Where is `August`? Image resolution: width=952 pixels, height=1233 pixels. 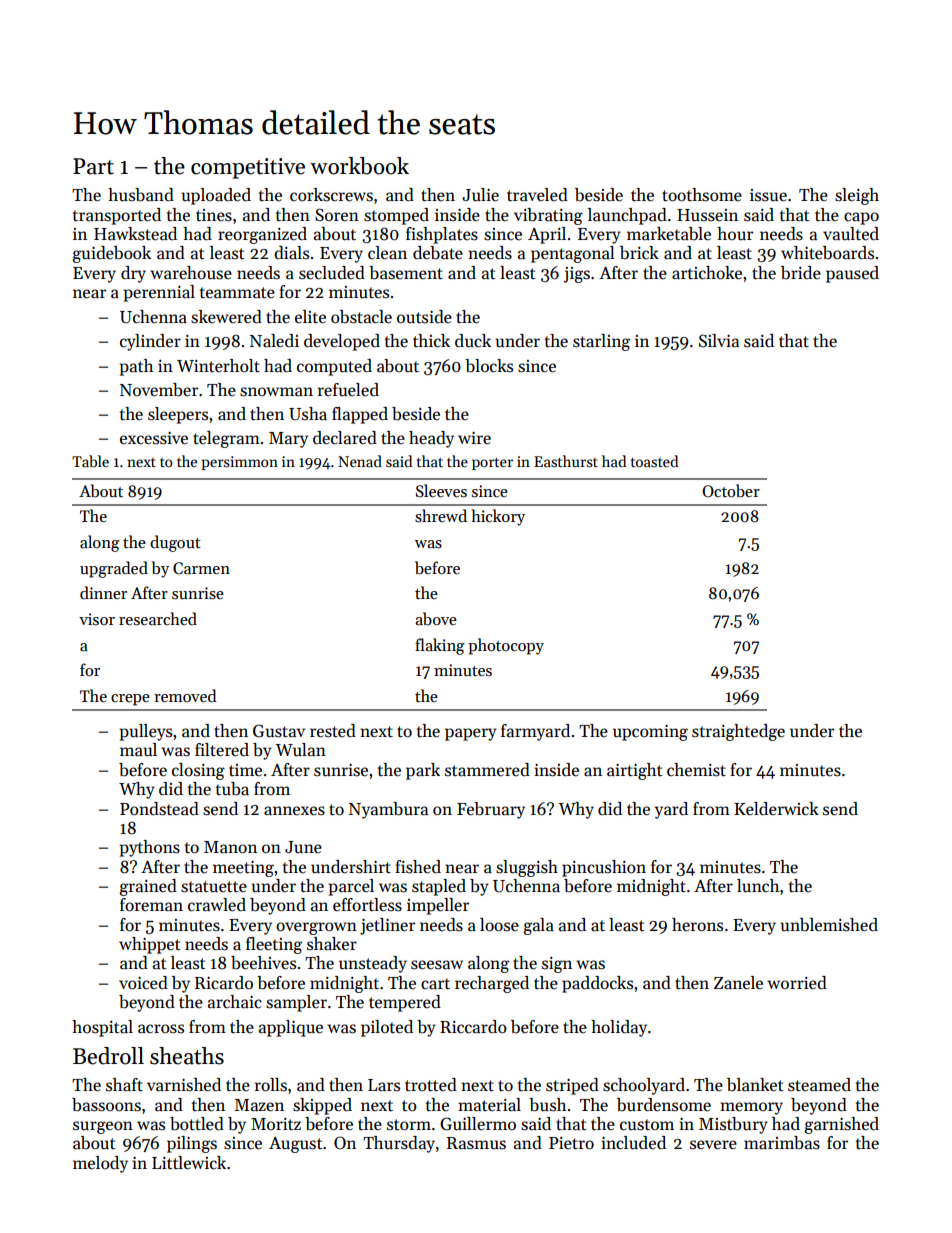
August is located at coordinates (295, 1145).
